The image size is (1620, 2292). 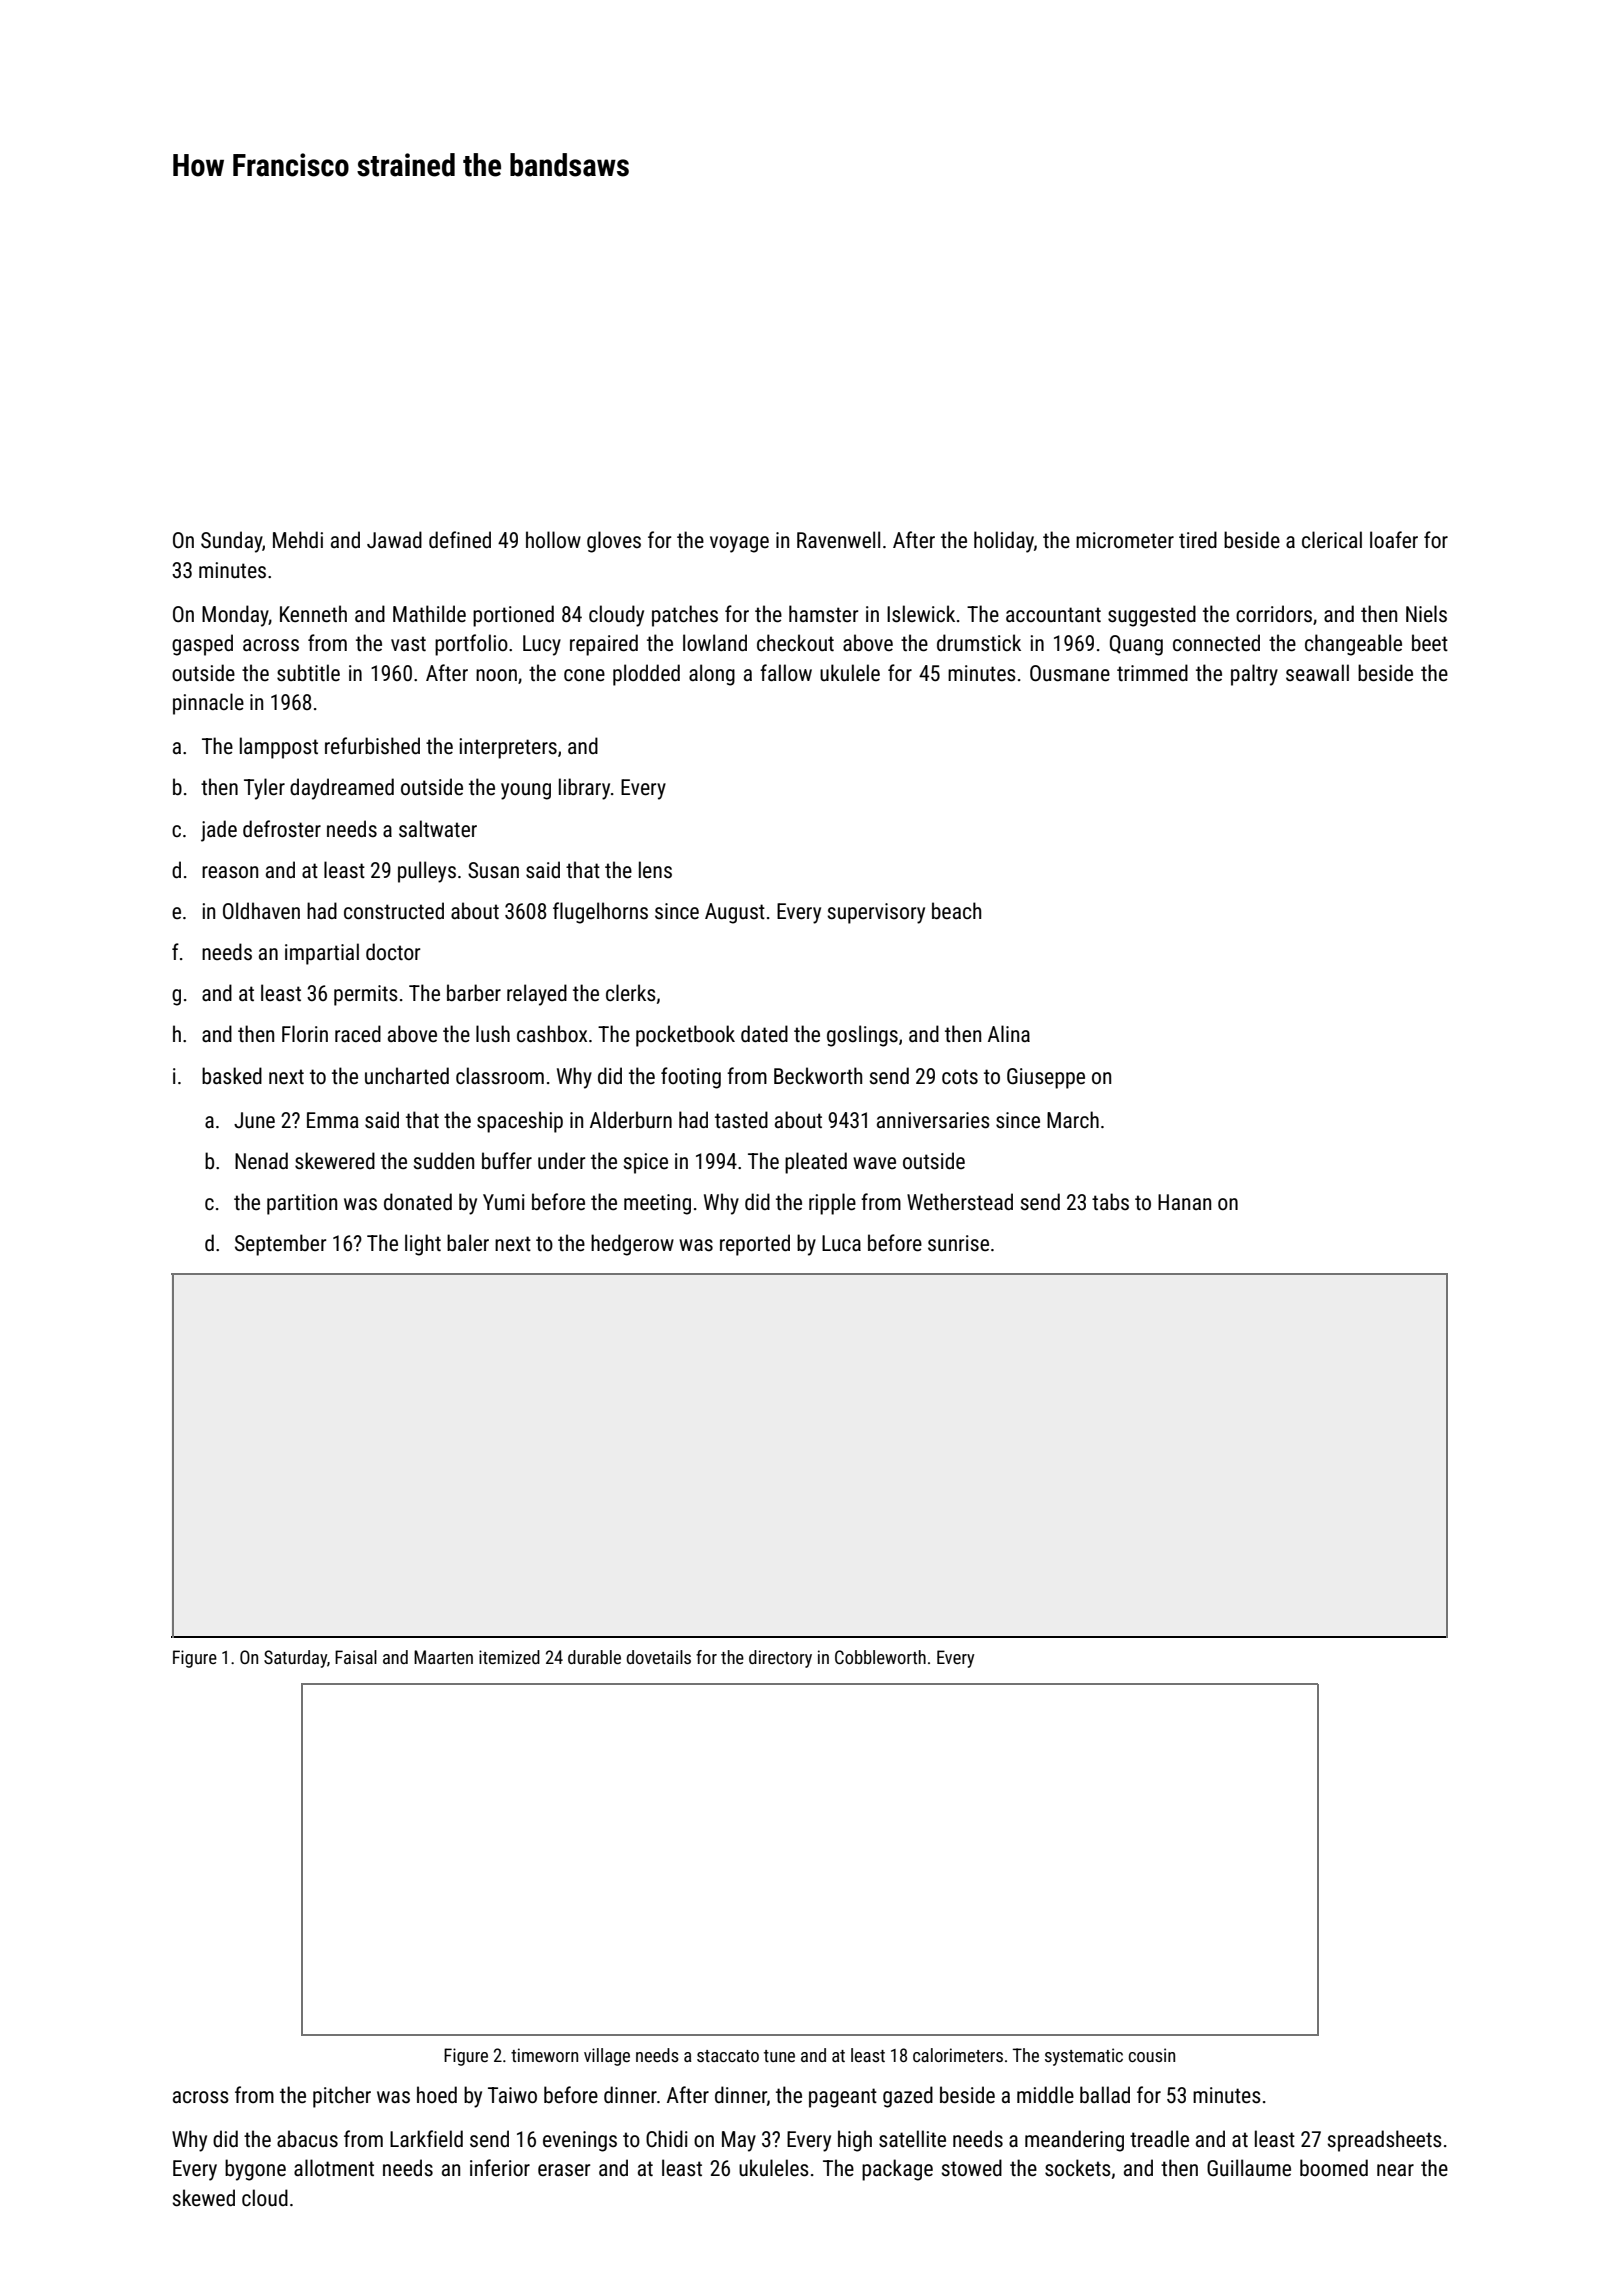 I want to click on cousin, so click(x=1152, y=2055).
